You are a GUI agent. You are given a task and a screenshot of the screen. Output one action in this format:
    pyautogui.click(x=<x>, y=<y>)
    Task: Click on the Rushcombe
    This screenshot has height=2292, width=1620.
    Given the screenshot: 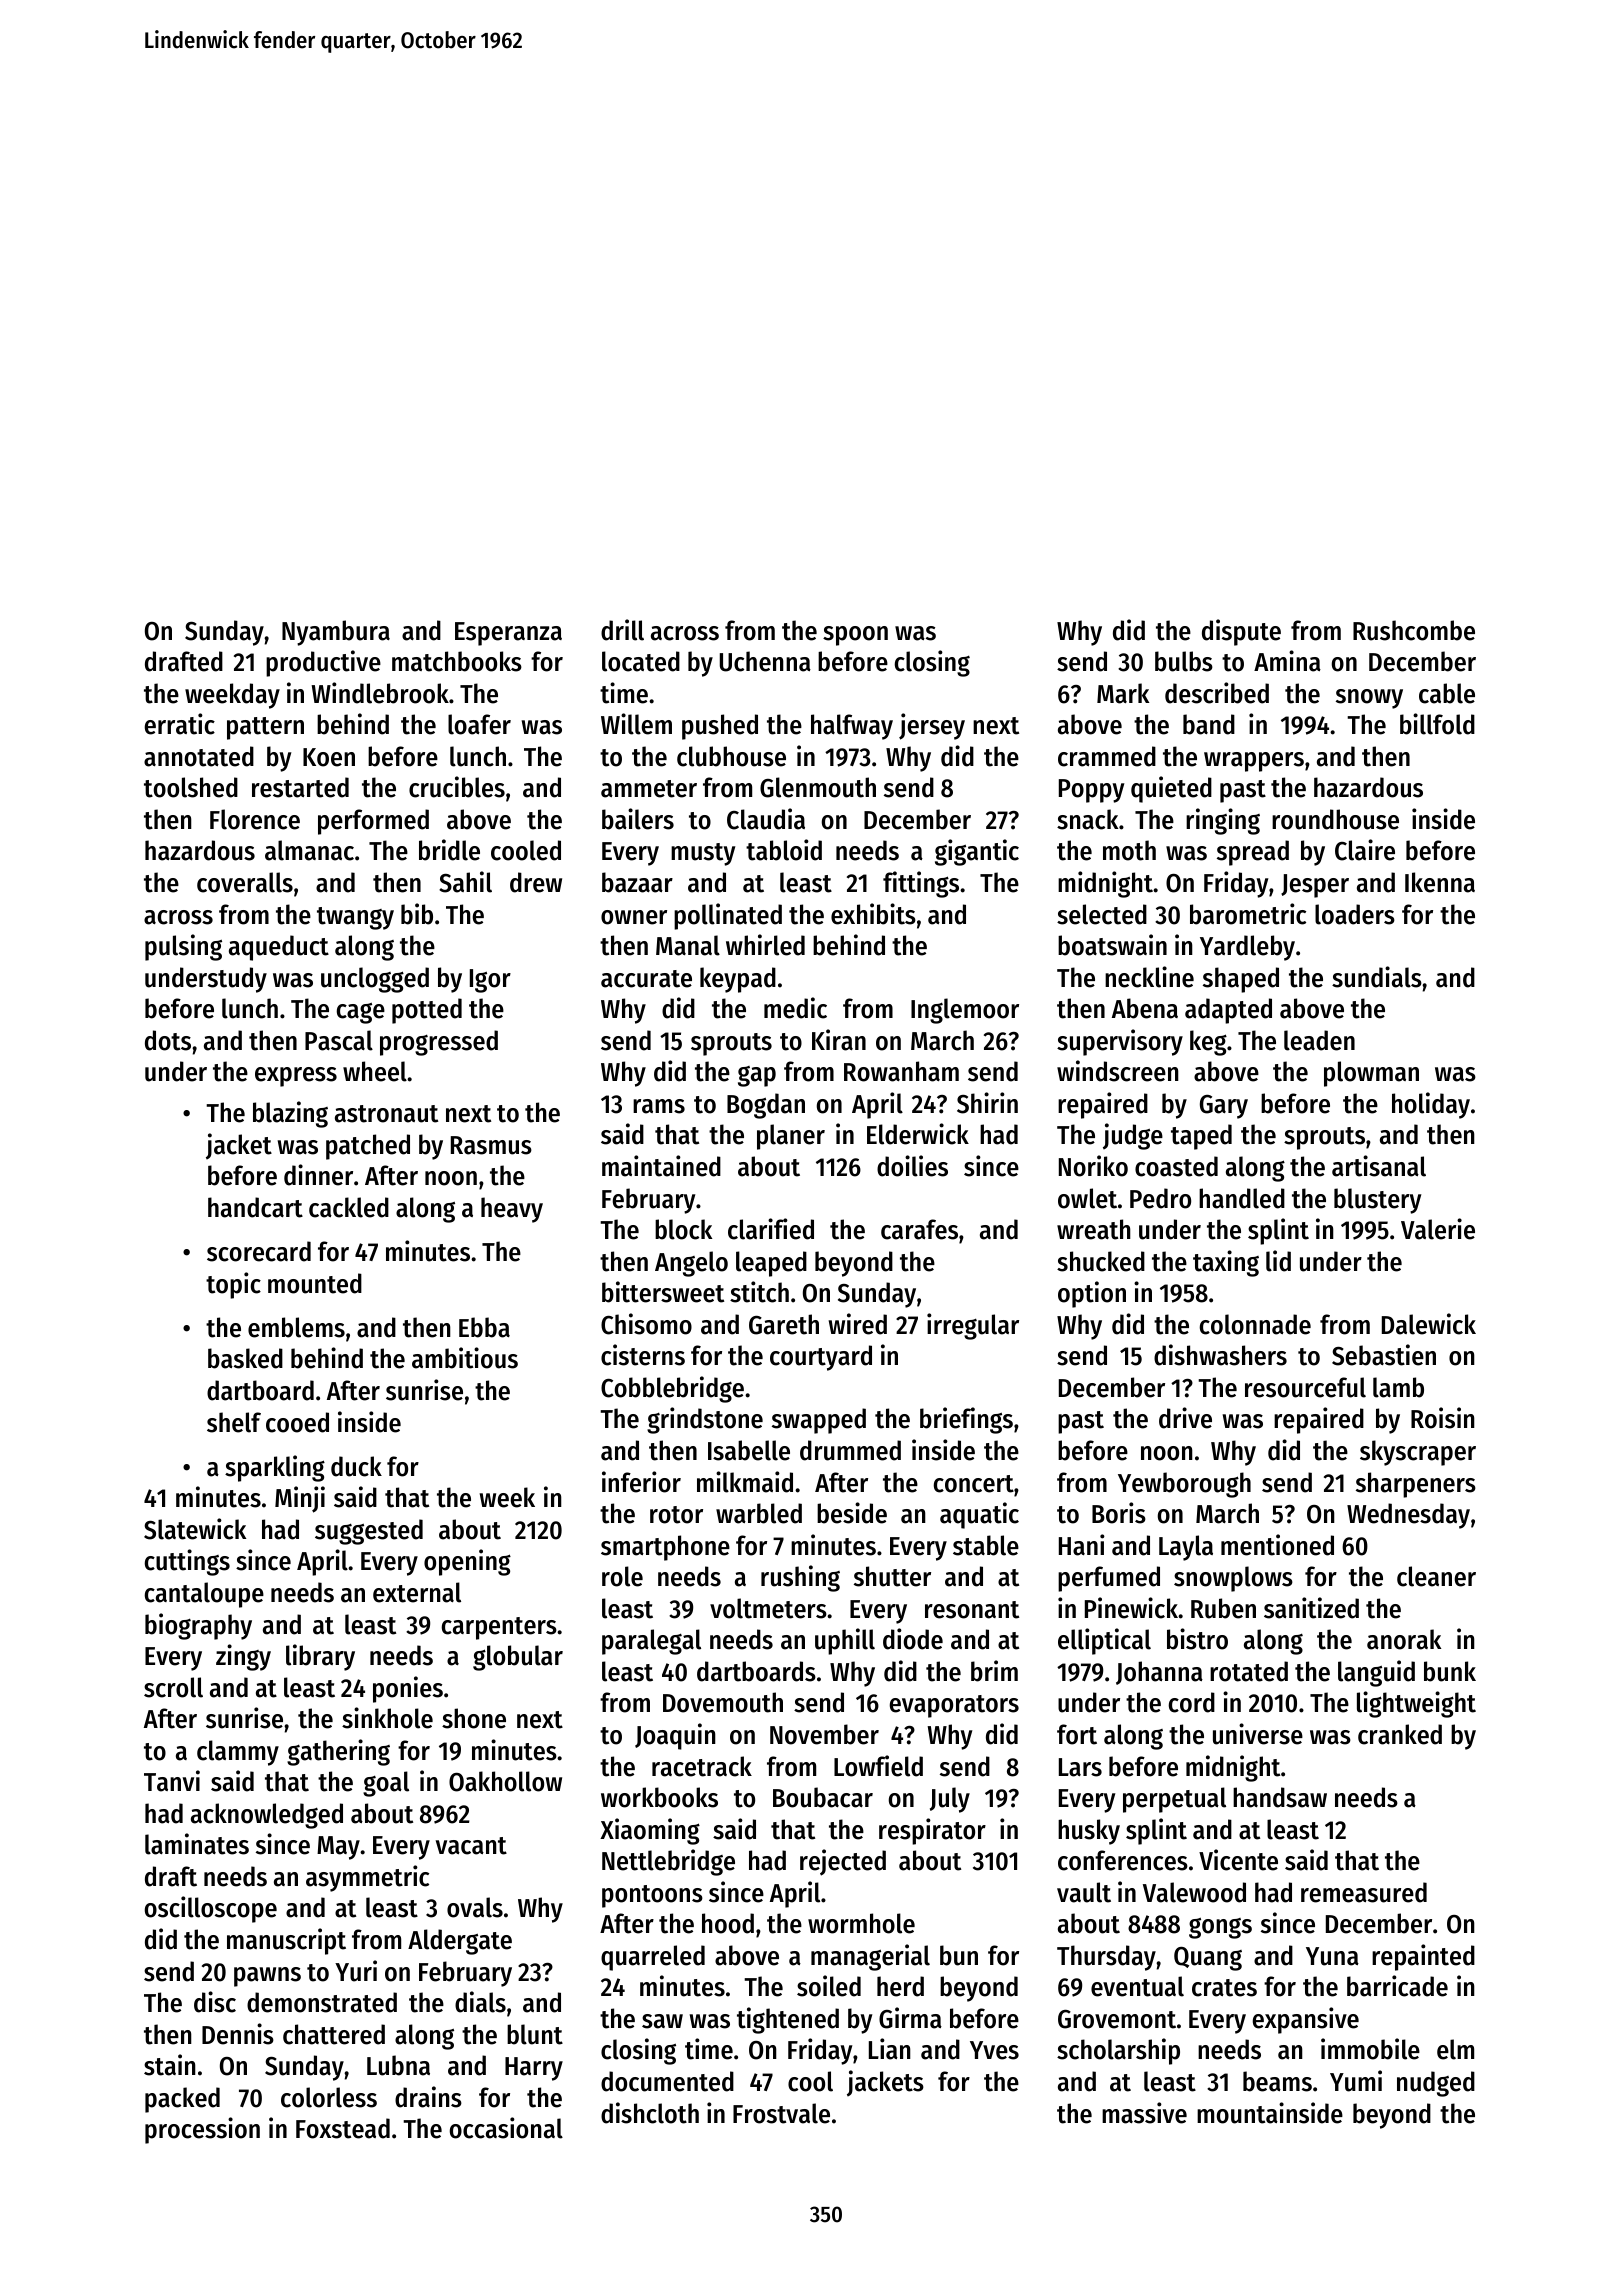 What is the action you would take?
    pyautogui.click(x=1414, y=630)
